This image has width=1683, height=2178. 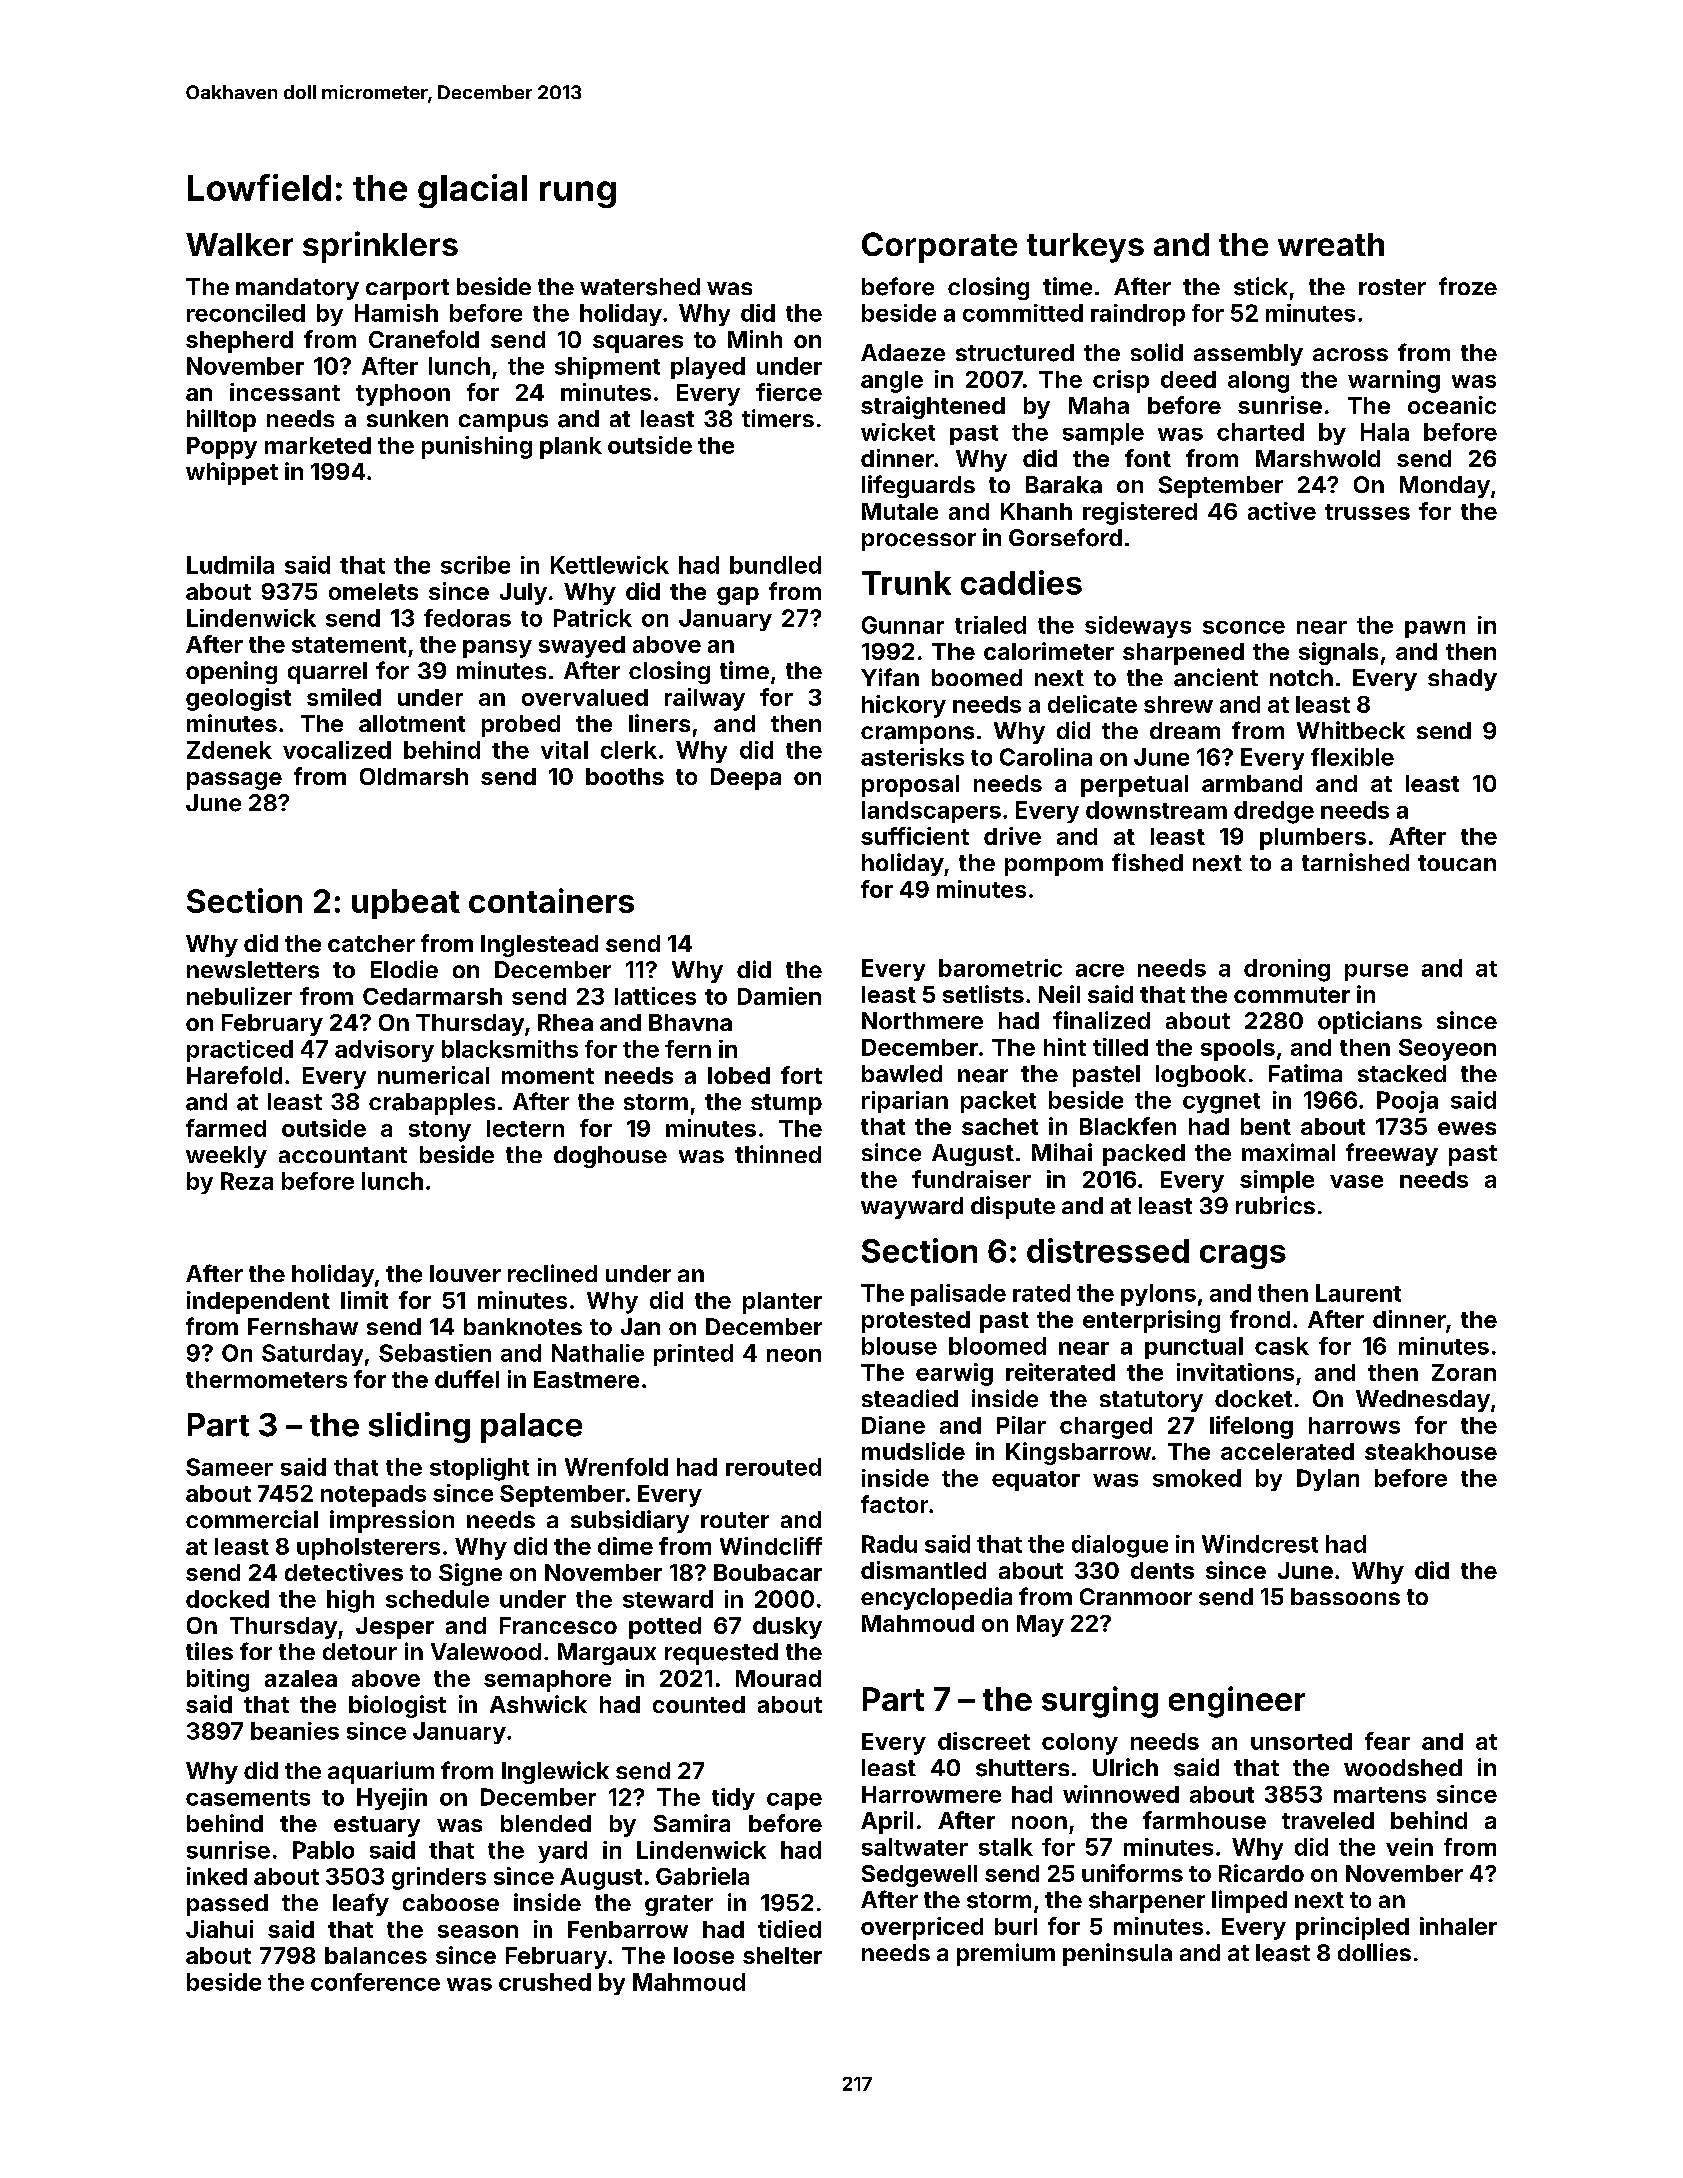 What do you see at coordinates (789, 1929) in the image?
I see `tidied` at bounding box center [789, 1929].
